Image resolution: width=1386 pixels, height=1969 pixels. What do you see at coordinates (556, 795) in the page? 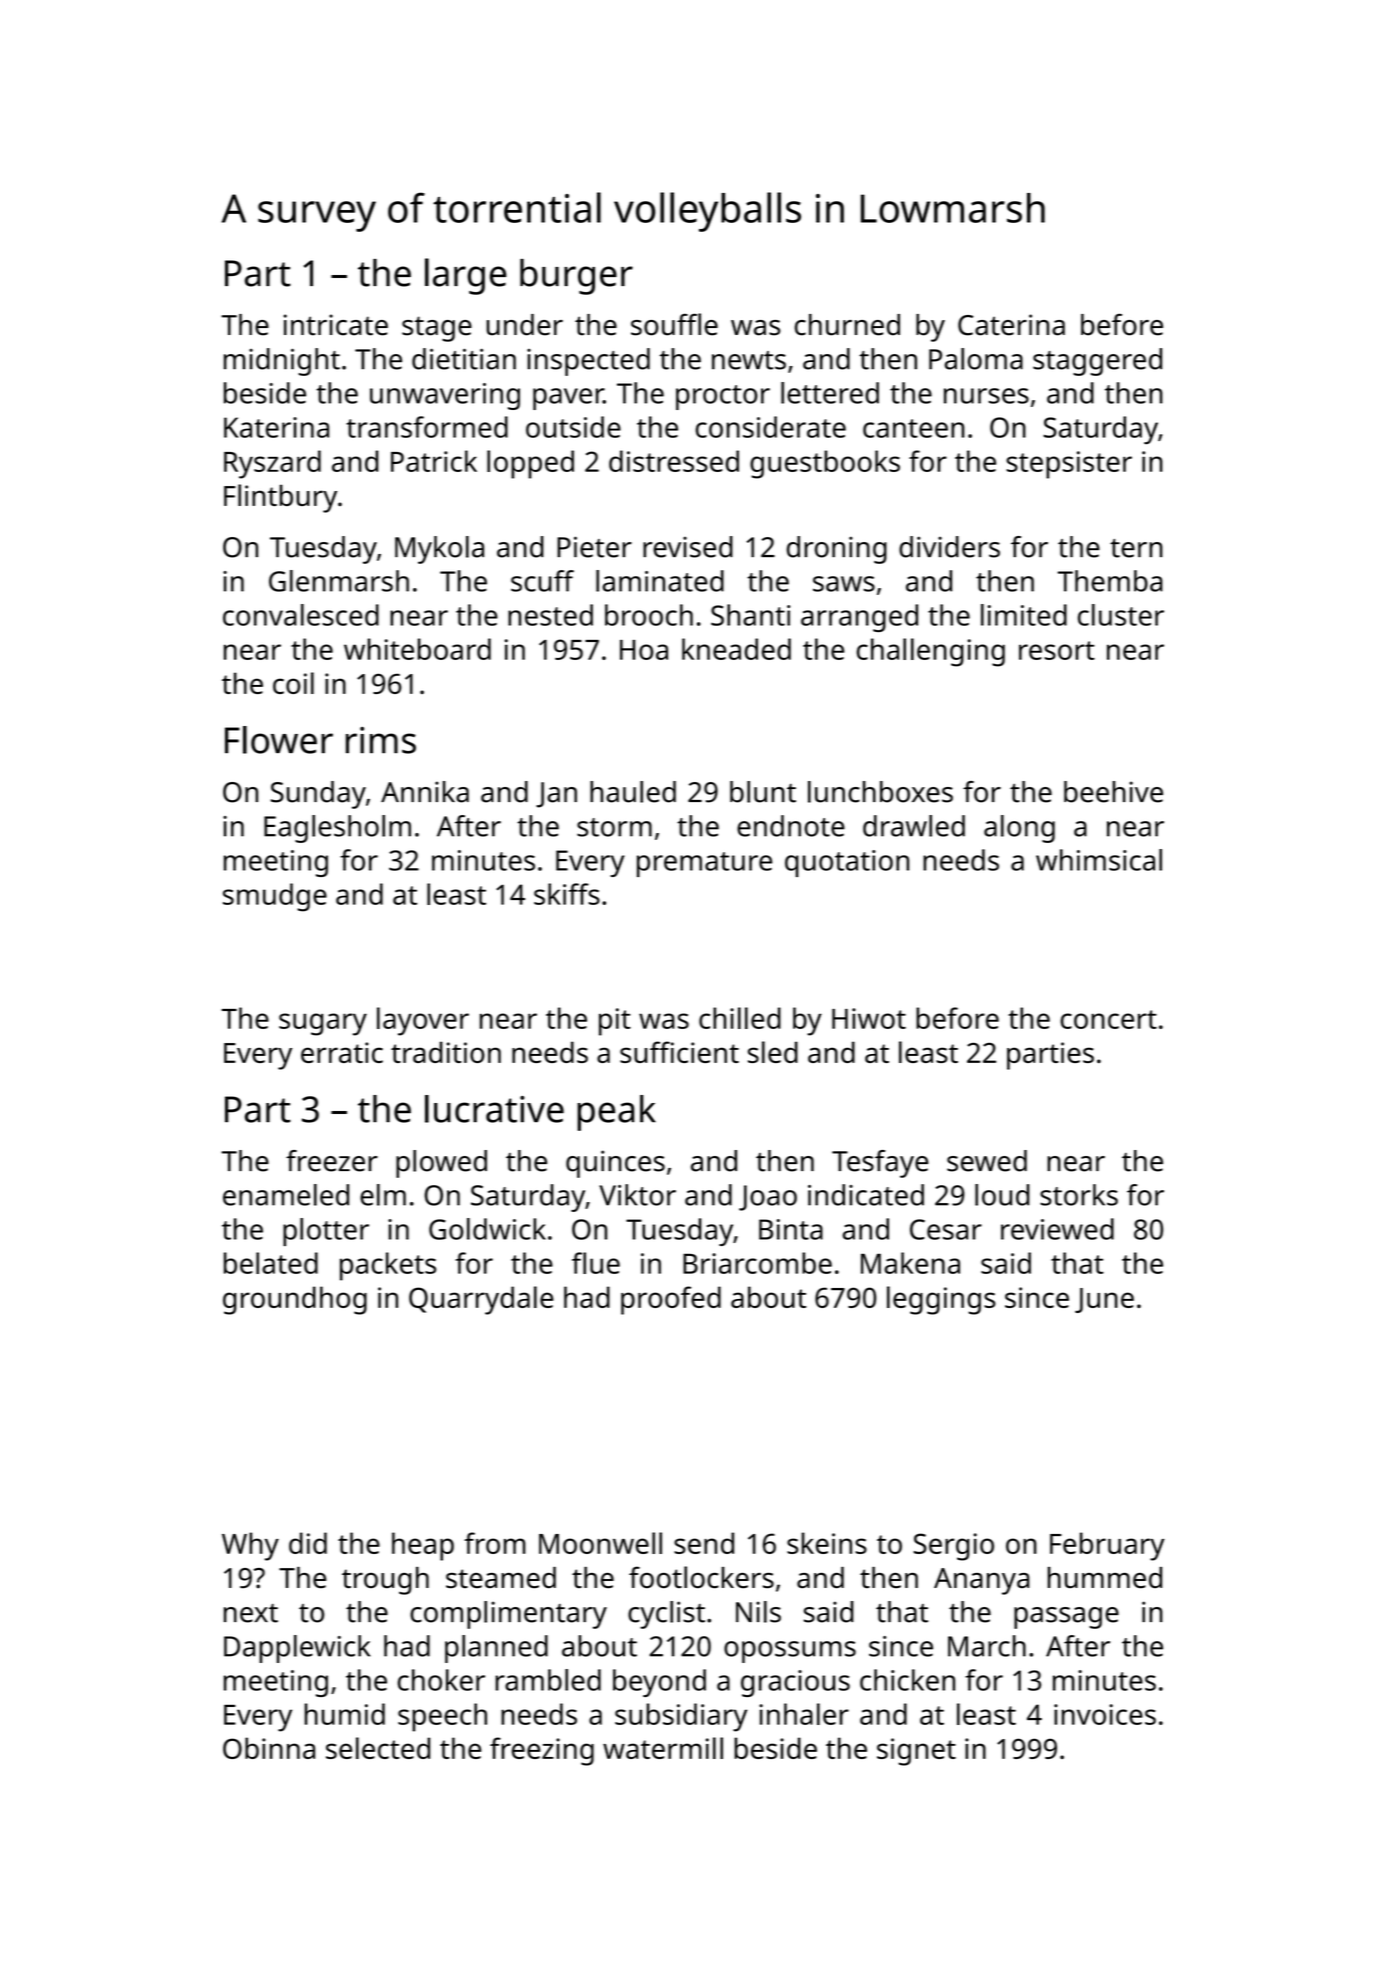
I see `Jan` at bounding box center [556, 795].
